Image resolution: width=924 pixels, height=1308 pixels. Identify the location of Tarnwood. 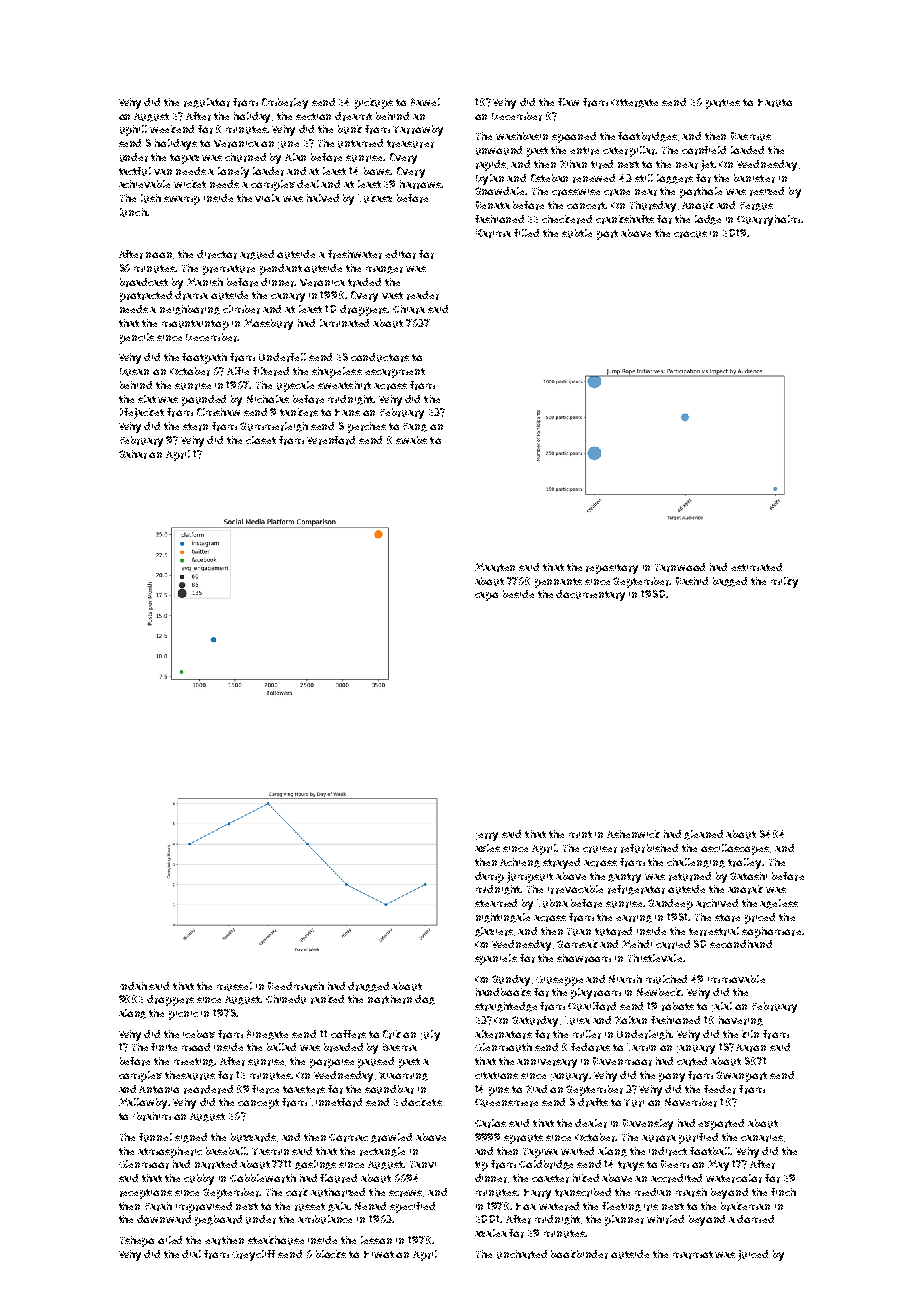
(680, 567).
